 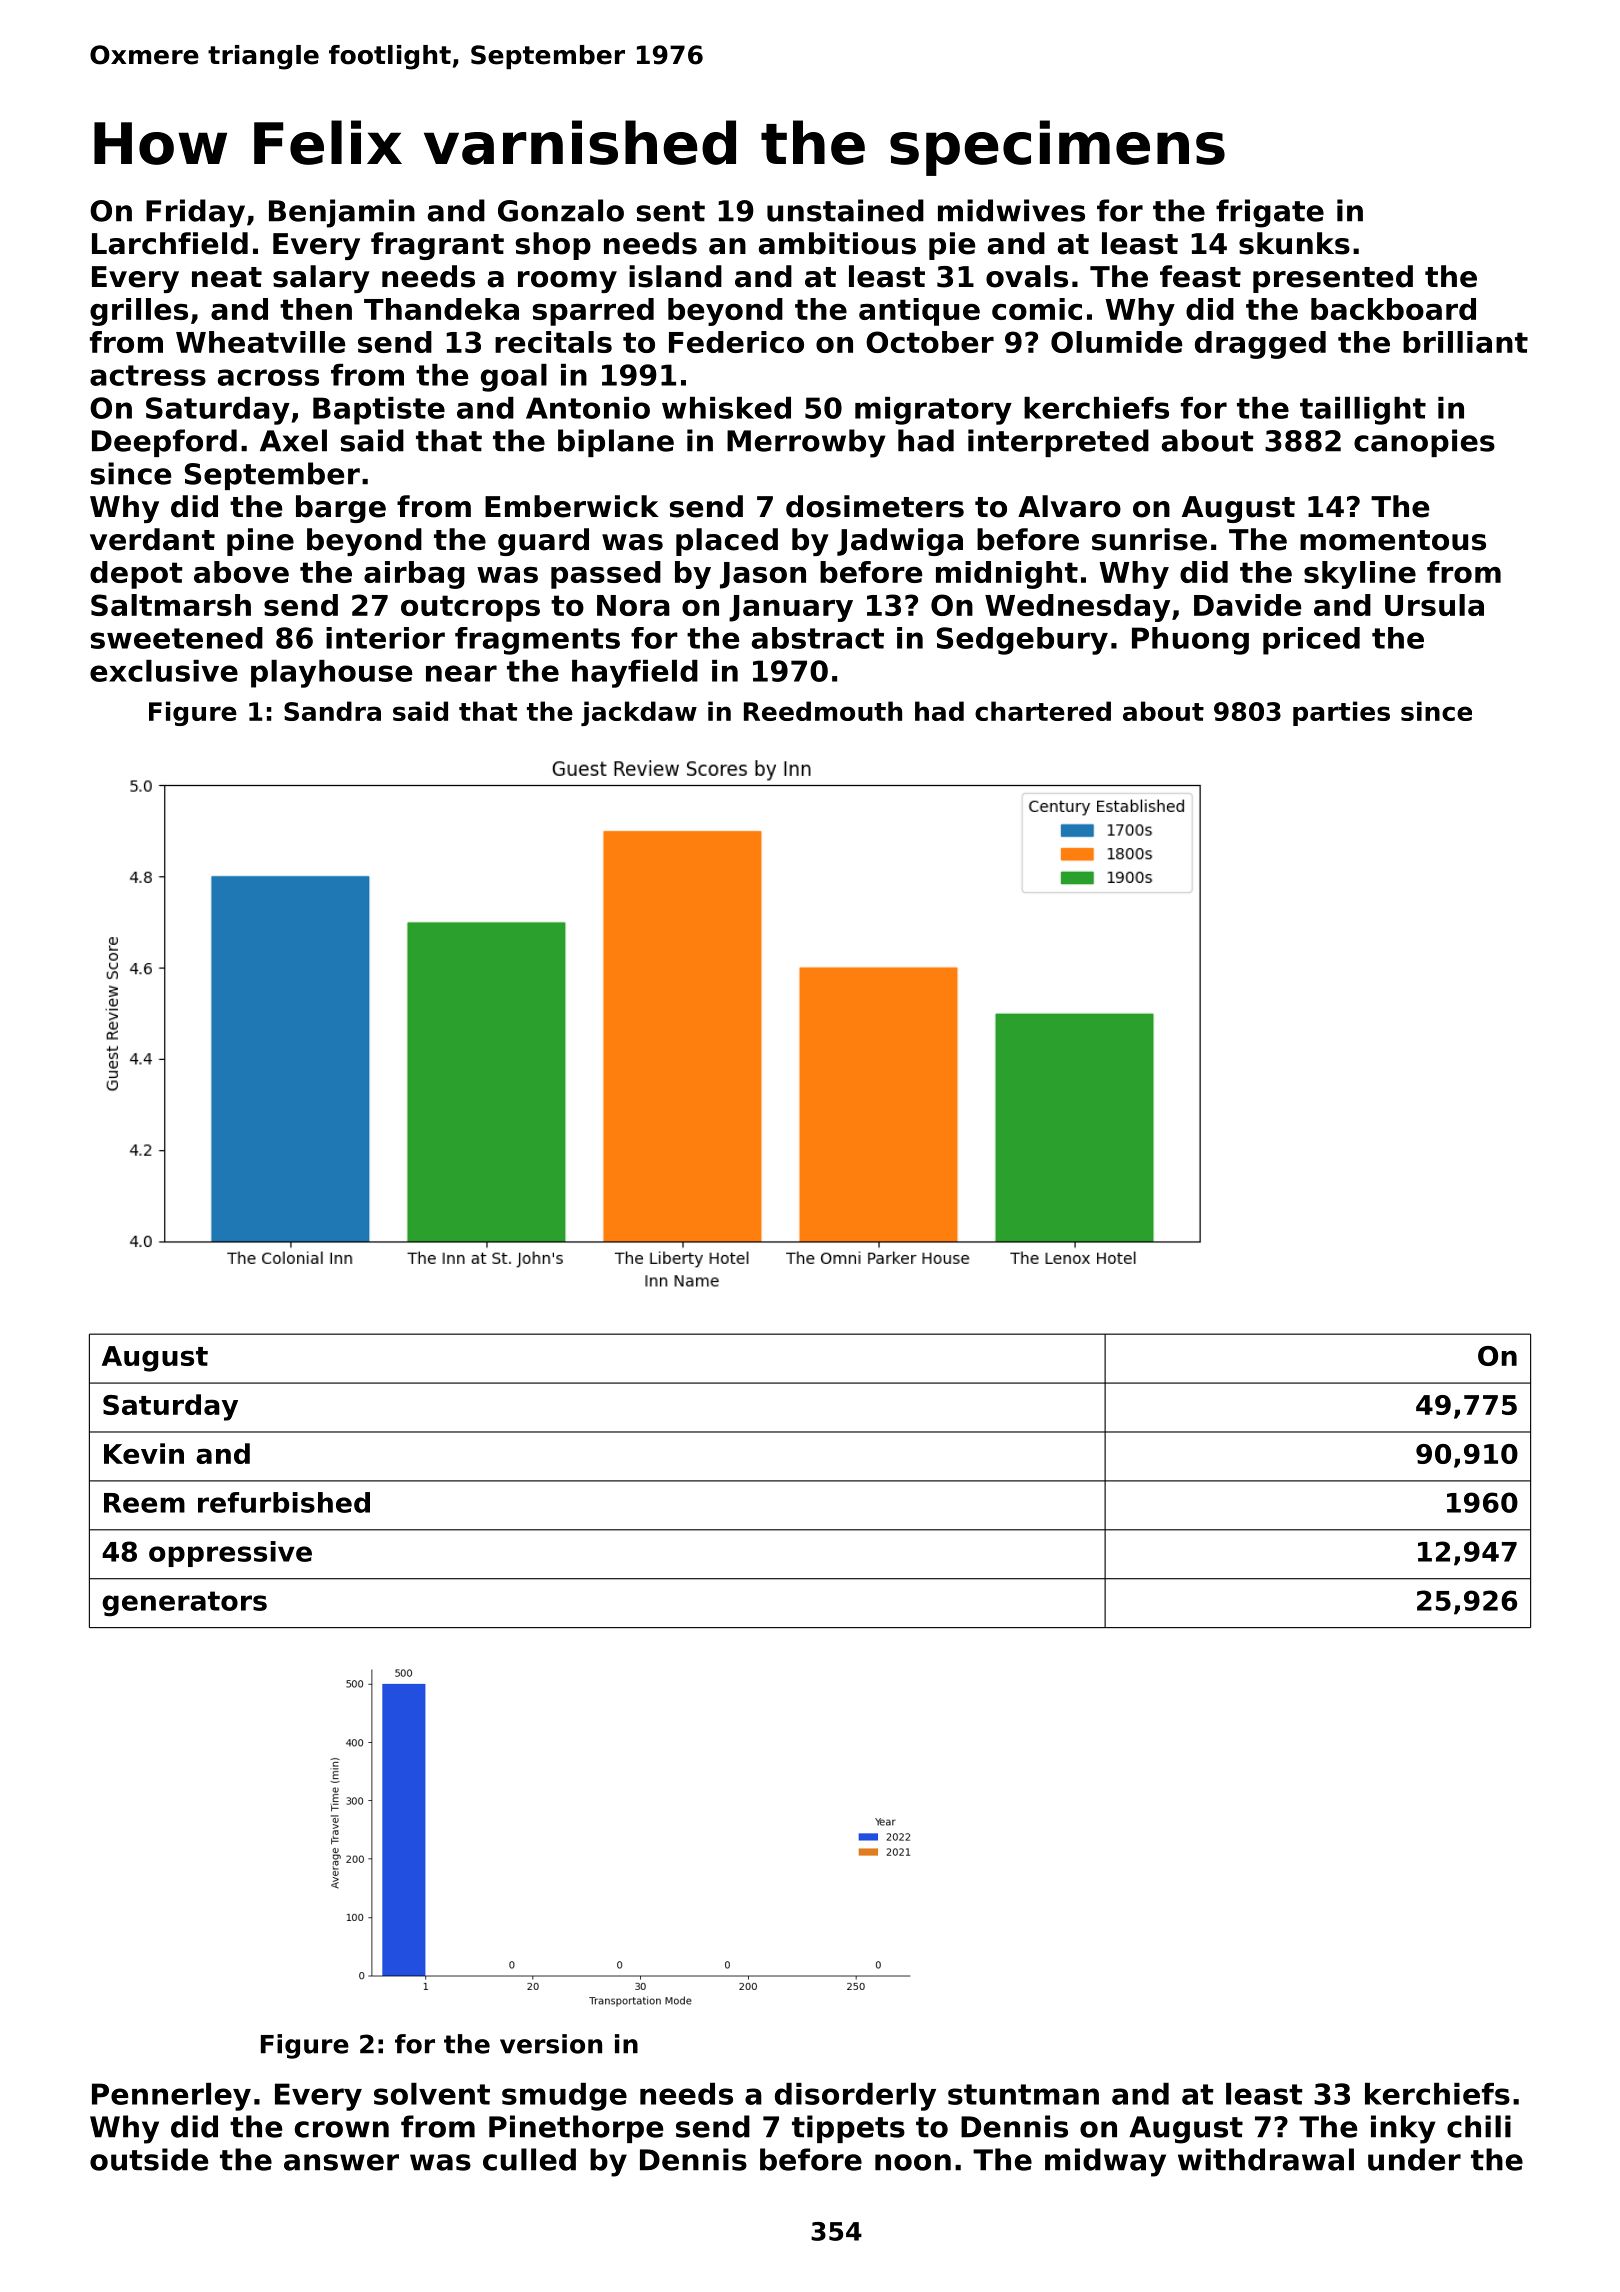 What do you see at coordinates (1023, 2094) in the page?
I see `stuntman` at bounding box center [1023, 2094].
